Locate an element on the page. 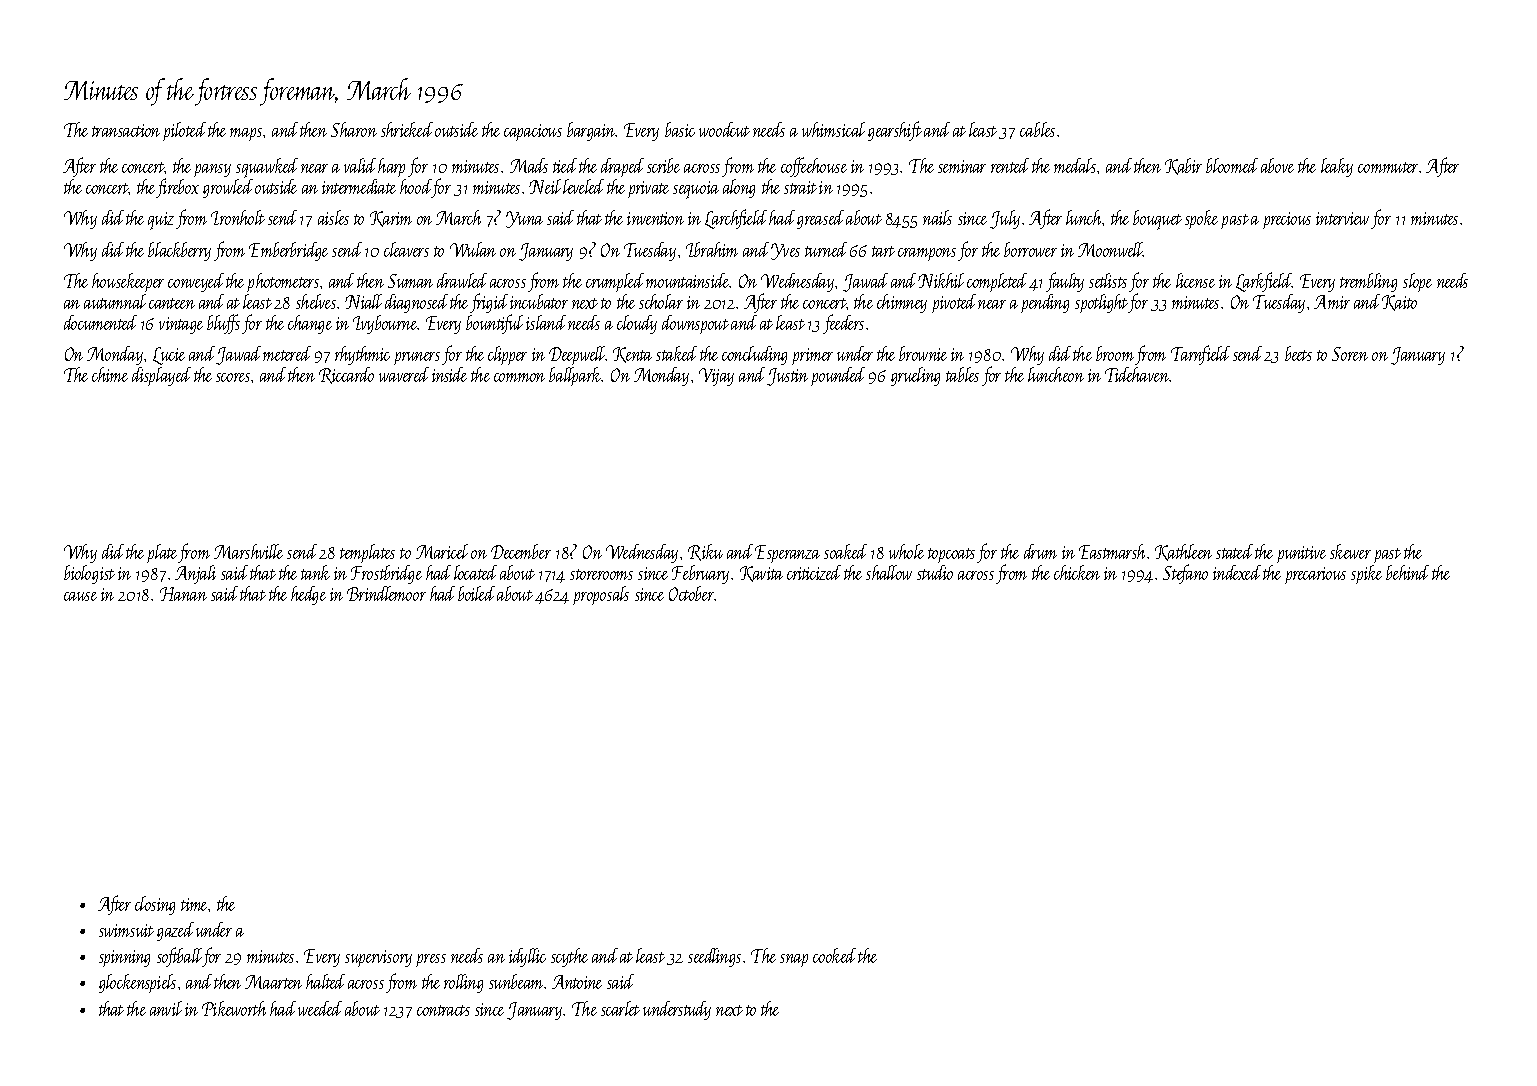 The height and width of the page is (1086, 1537). scythe is located at coordinates (569, 957).
